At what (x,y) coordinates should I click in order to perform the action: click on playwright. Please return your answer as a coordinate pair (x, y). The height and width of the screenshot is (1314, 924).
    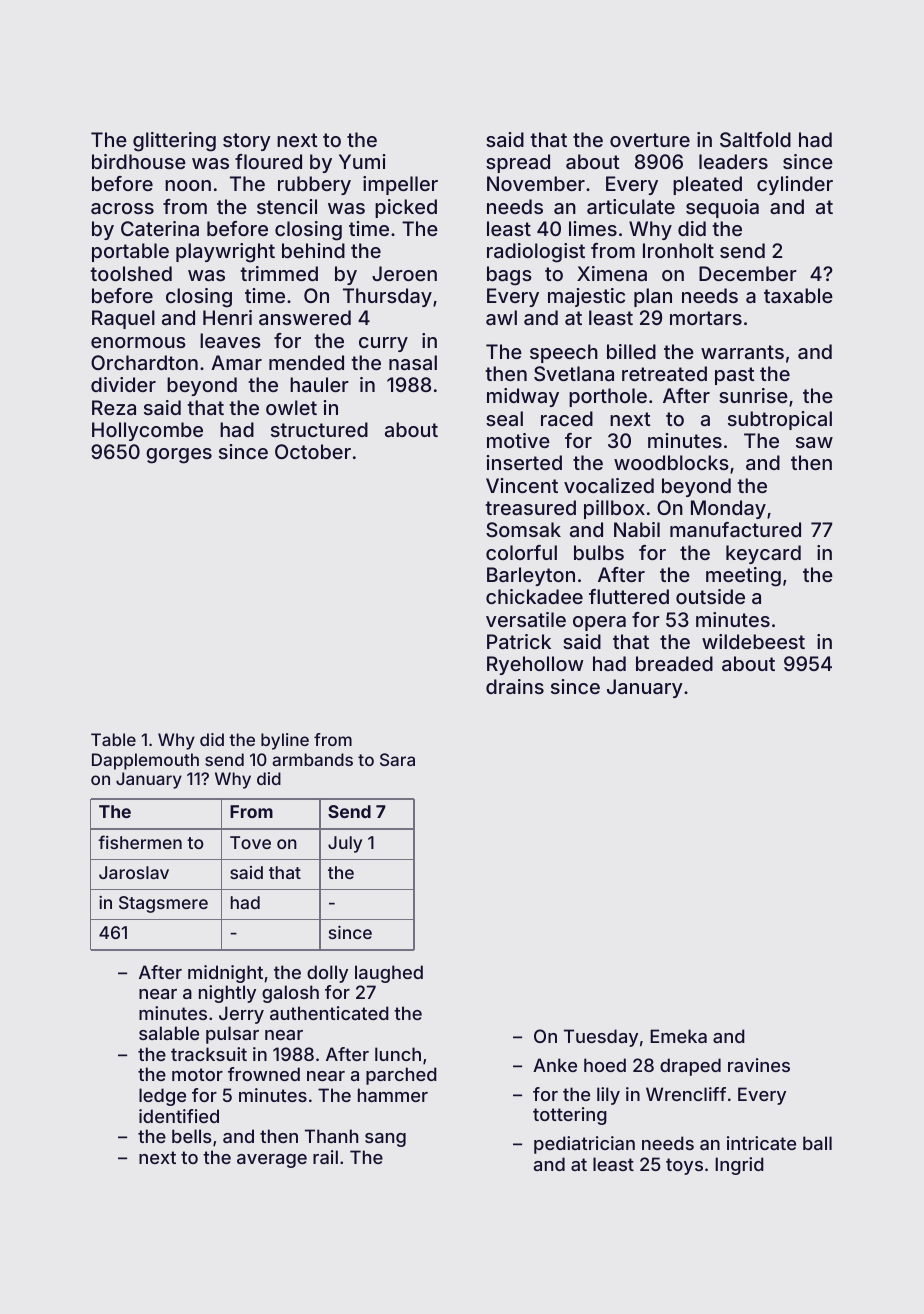
    Looking at the image, I should click on (225, 253).
